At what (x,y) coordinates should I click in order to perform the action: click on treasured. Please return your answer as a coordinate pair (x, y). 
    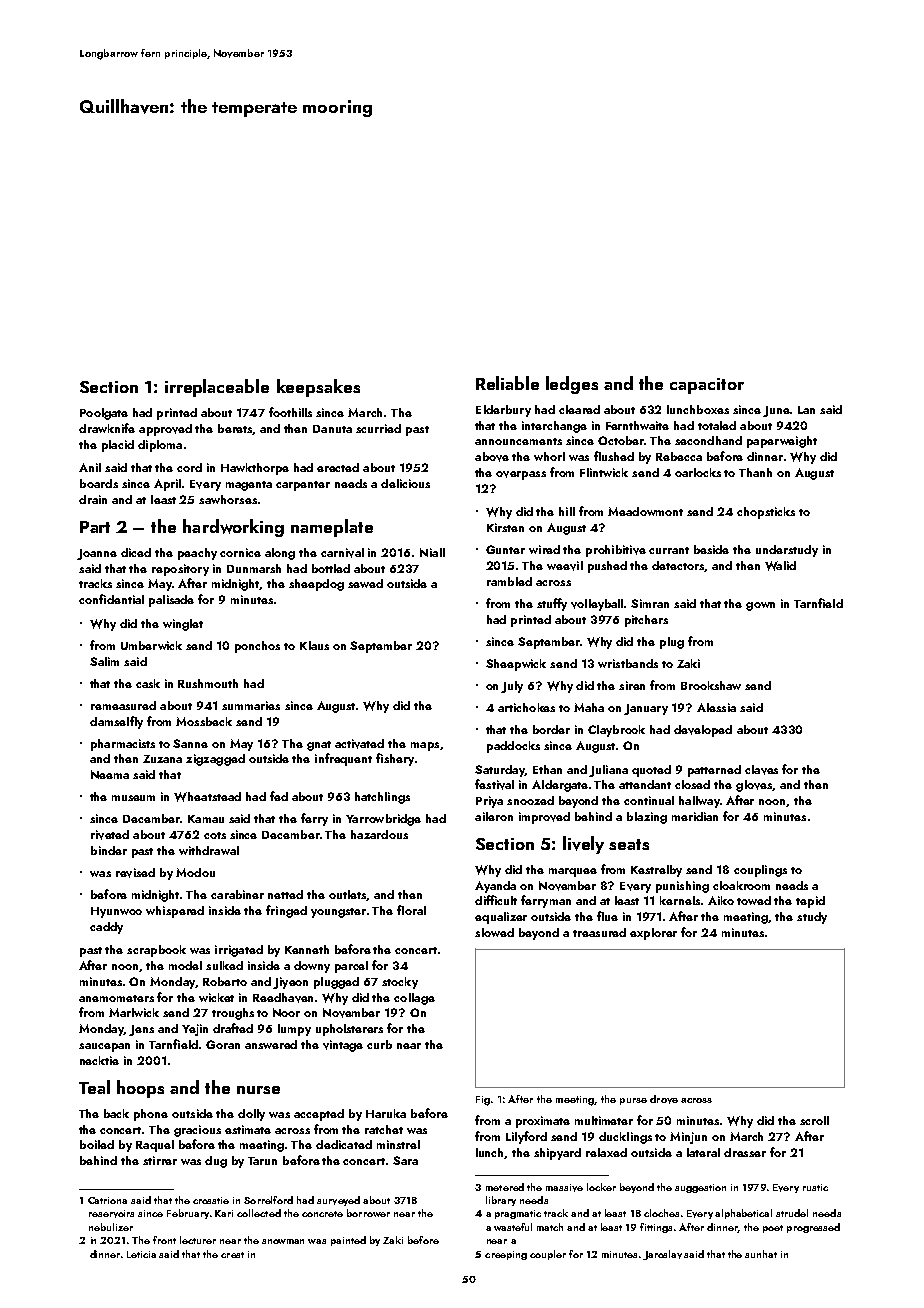
    Looking at the image, I should click on (599, 932).
